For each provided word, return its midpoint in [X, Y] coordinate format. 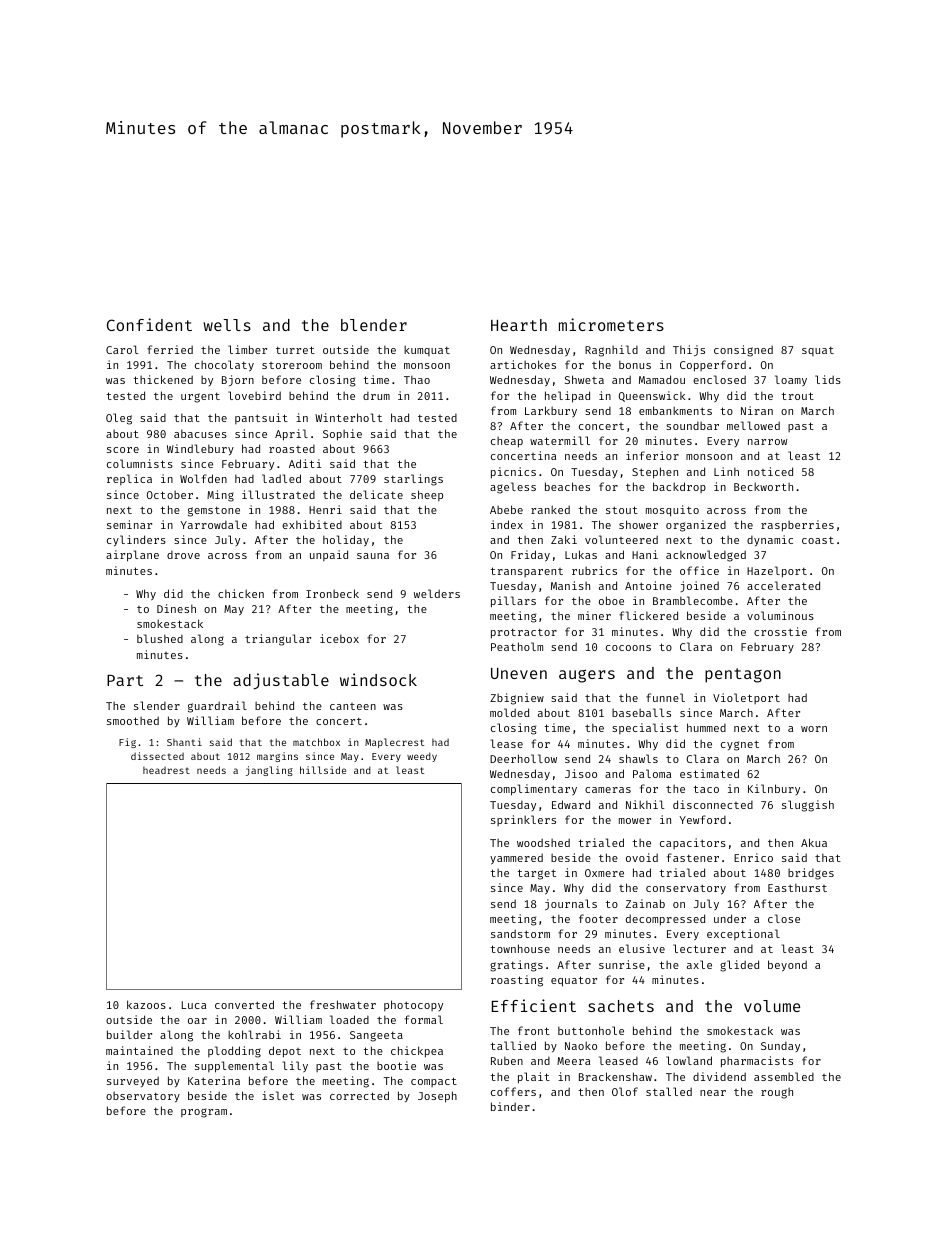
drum [376, 396]
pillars [513, 602]
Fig [127, 743]
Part [125, 680]
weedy [422, 757]
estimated [709, 773]
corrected [359, 1095]
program [204, 1113]
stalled [669, 1091]
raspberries [797, 526]
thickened [163, 379]
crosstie [780, 631]
